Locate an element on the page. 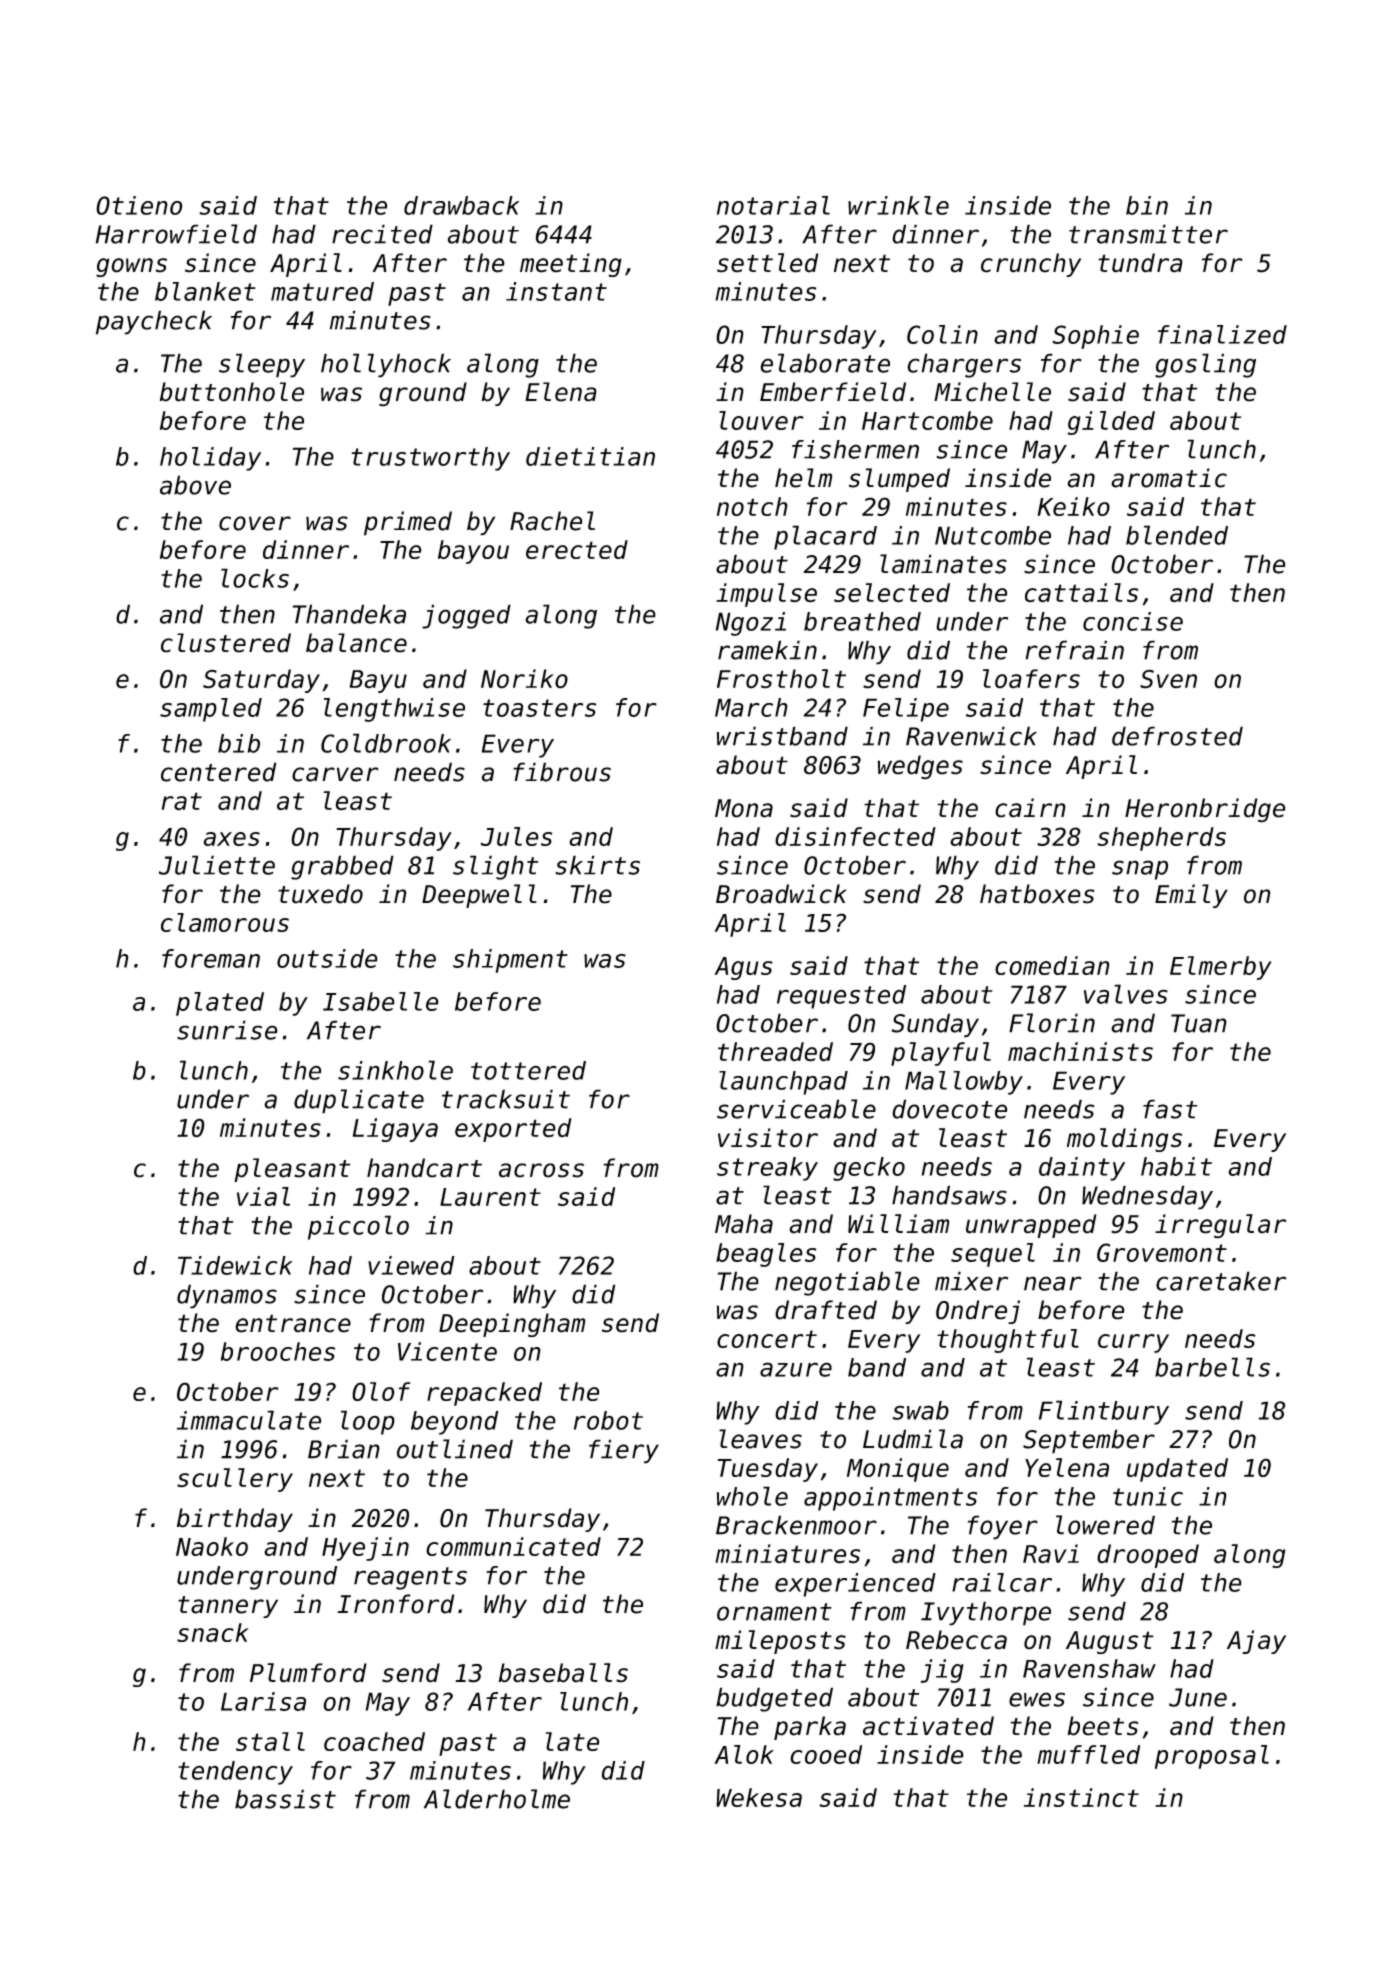  bin is located at coordinates (1147, 205).
